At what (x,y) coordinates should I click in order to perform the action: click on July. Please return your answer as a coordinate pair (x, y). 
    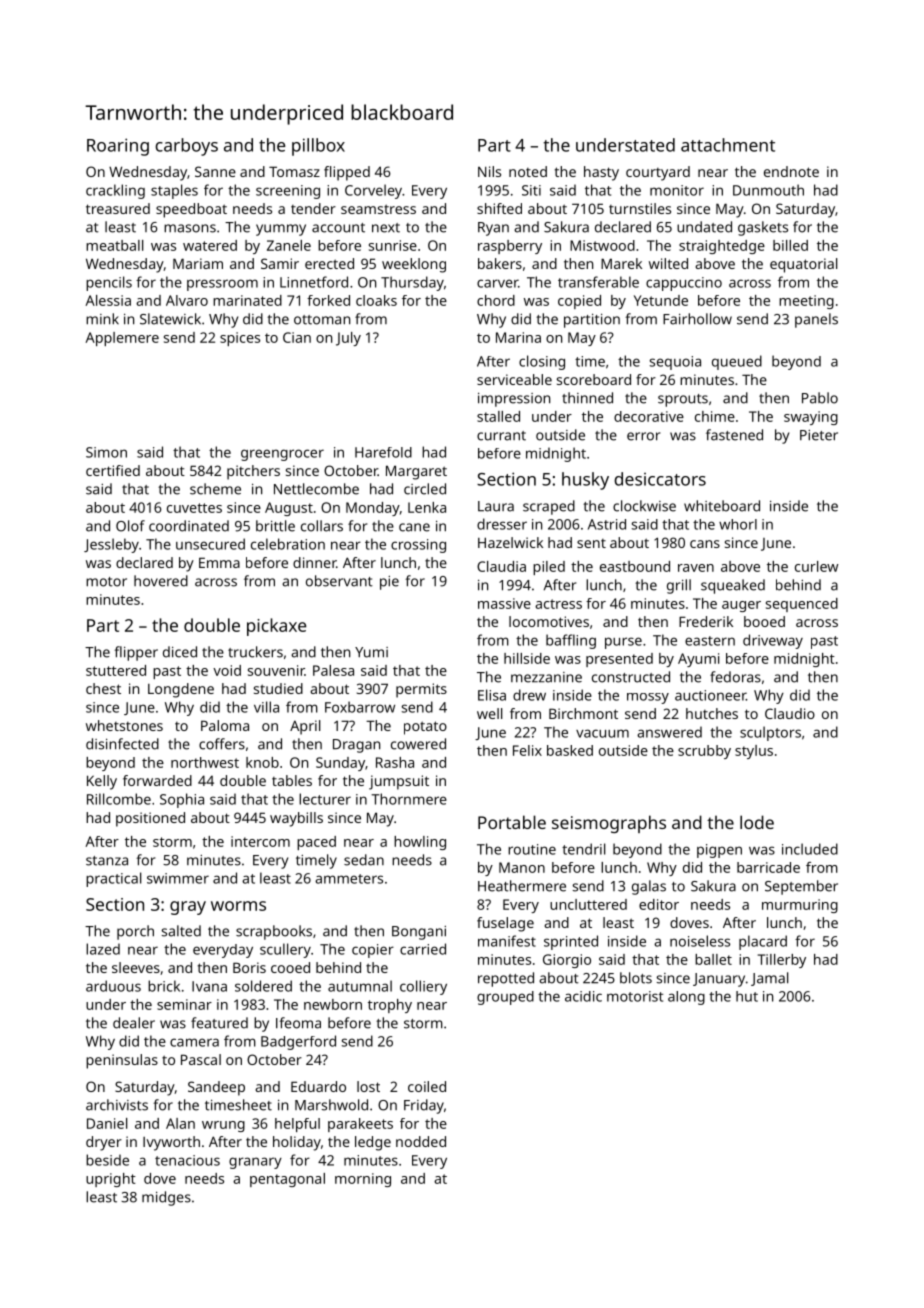
    Looking at the image, I should click on (348, 339).
